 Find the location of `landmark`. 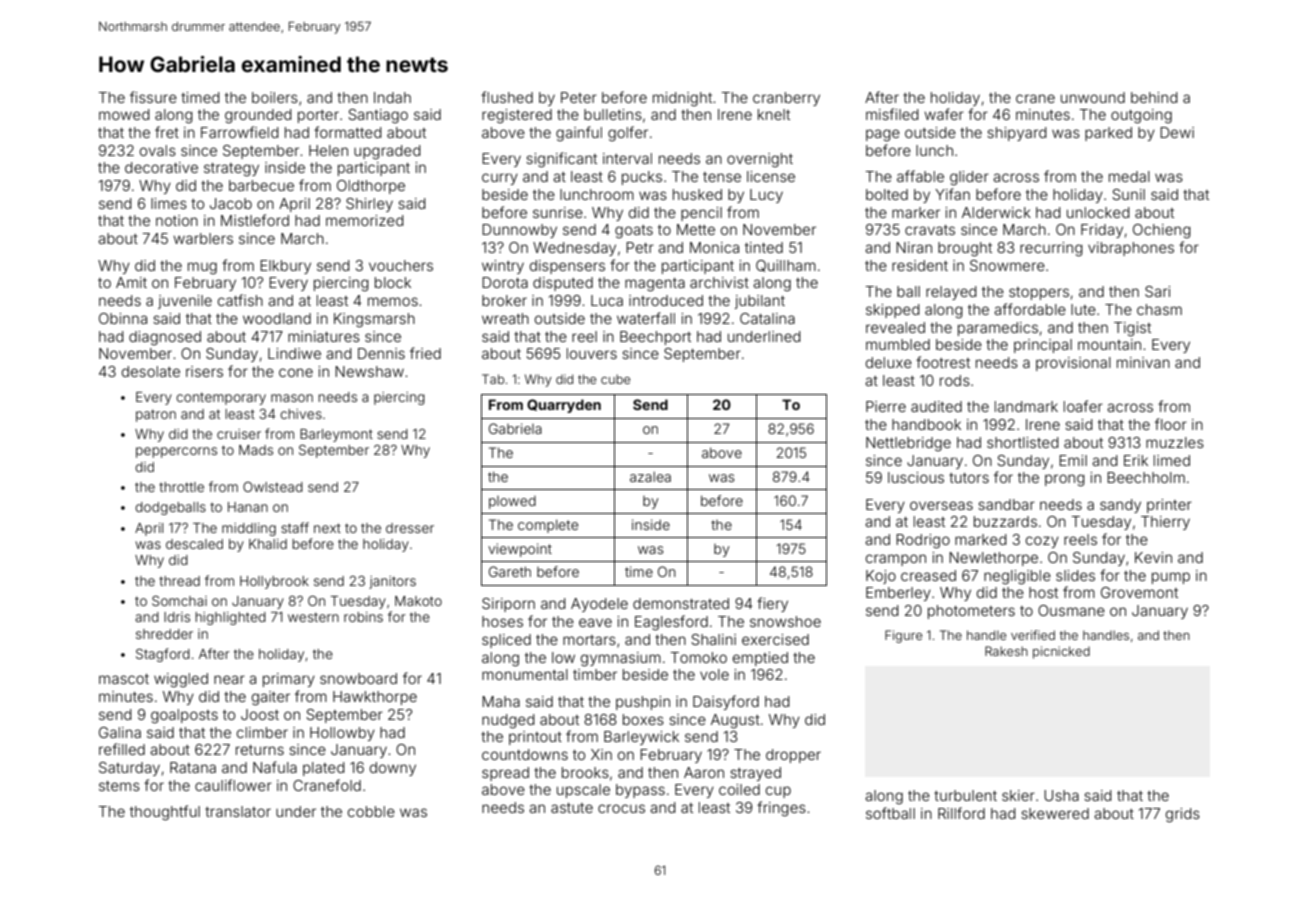

landmark is located at coordinates (1026, 406).
